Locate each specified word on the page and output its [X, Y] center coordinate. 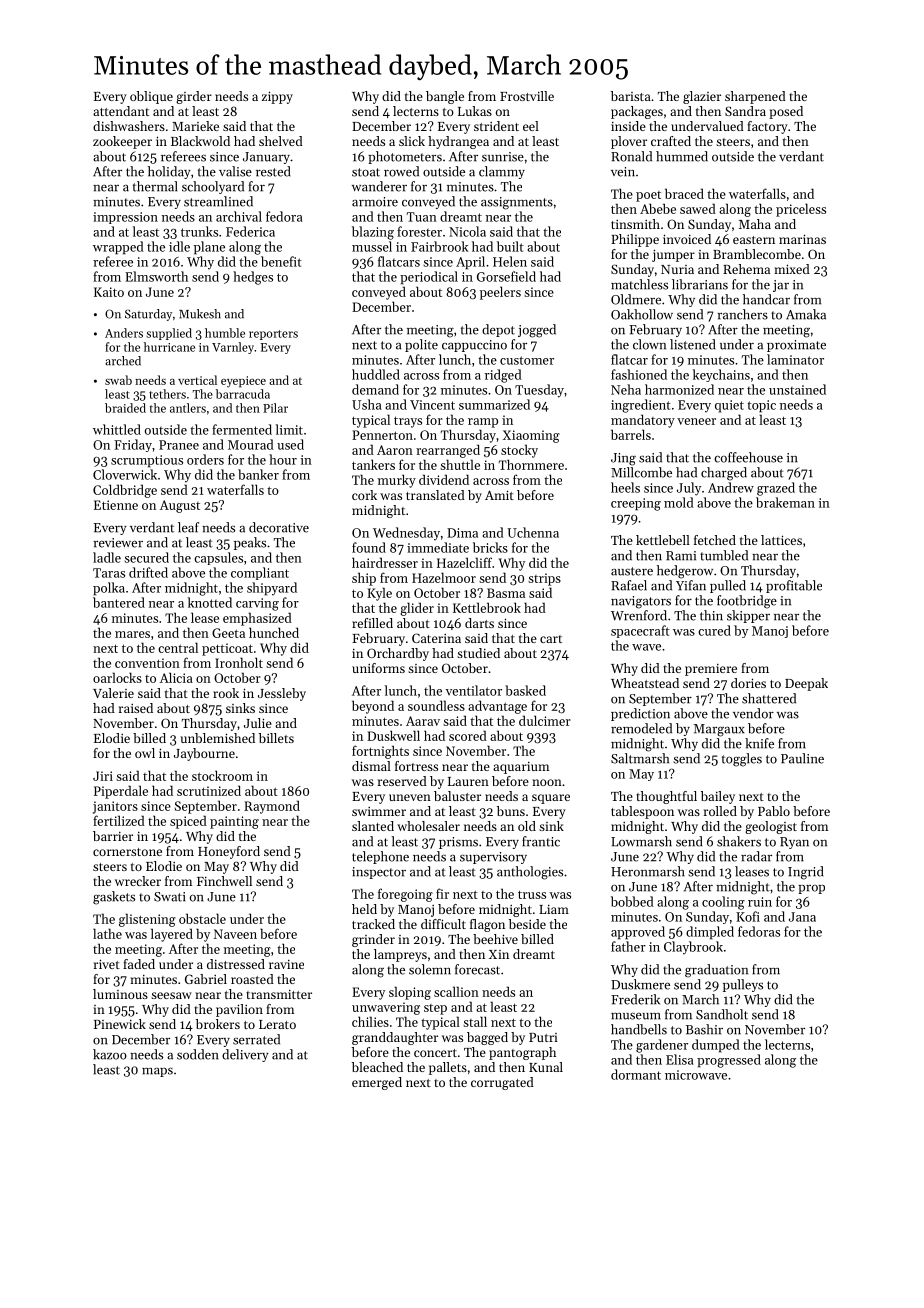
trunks [199, 231]
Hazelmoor [444, 577]
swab [118, 380]
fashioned [639, 374]
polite [421, 345]
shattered [769, 698]
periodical [429, 278]
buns [511, 811]
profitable [794, 586]
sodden [198, 1054]
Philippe [635, 240]
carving [257, 604]
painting [234, 822]
